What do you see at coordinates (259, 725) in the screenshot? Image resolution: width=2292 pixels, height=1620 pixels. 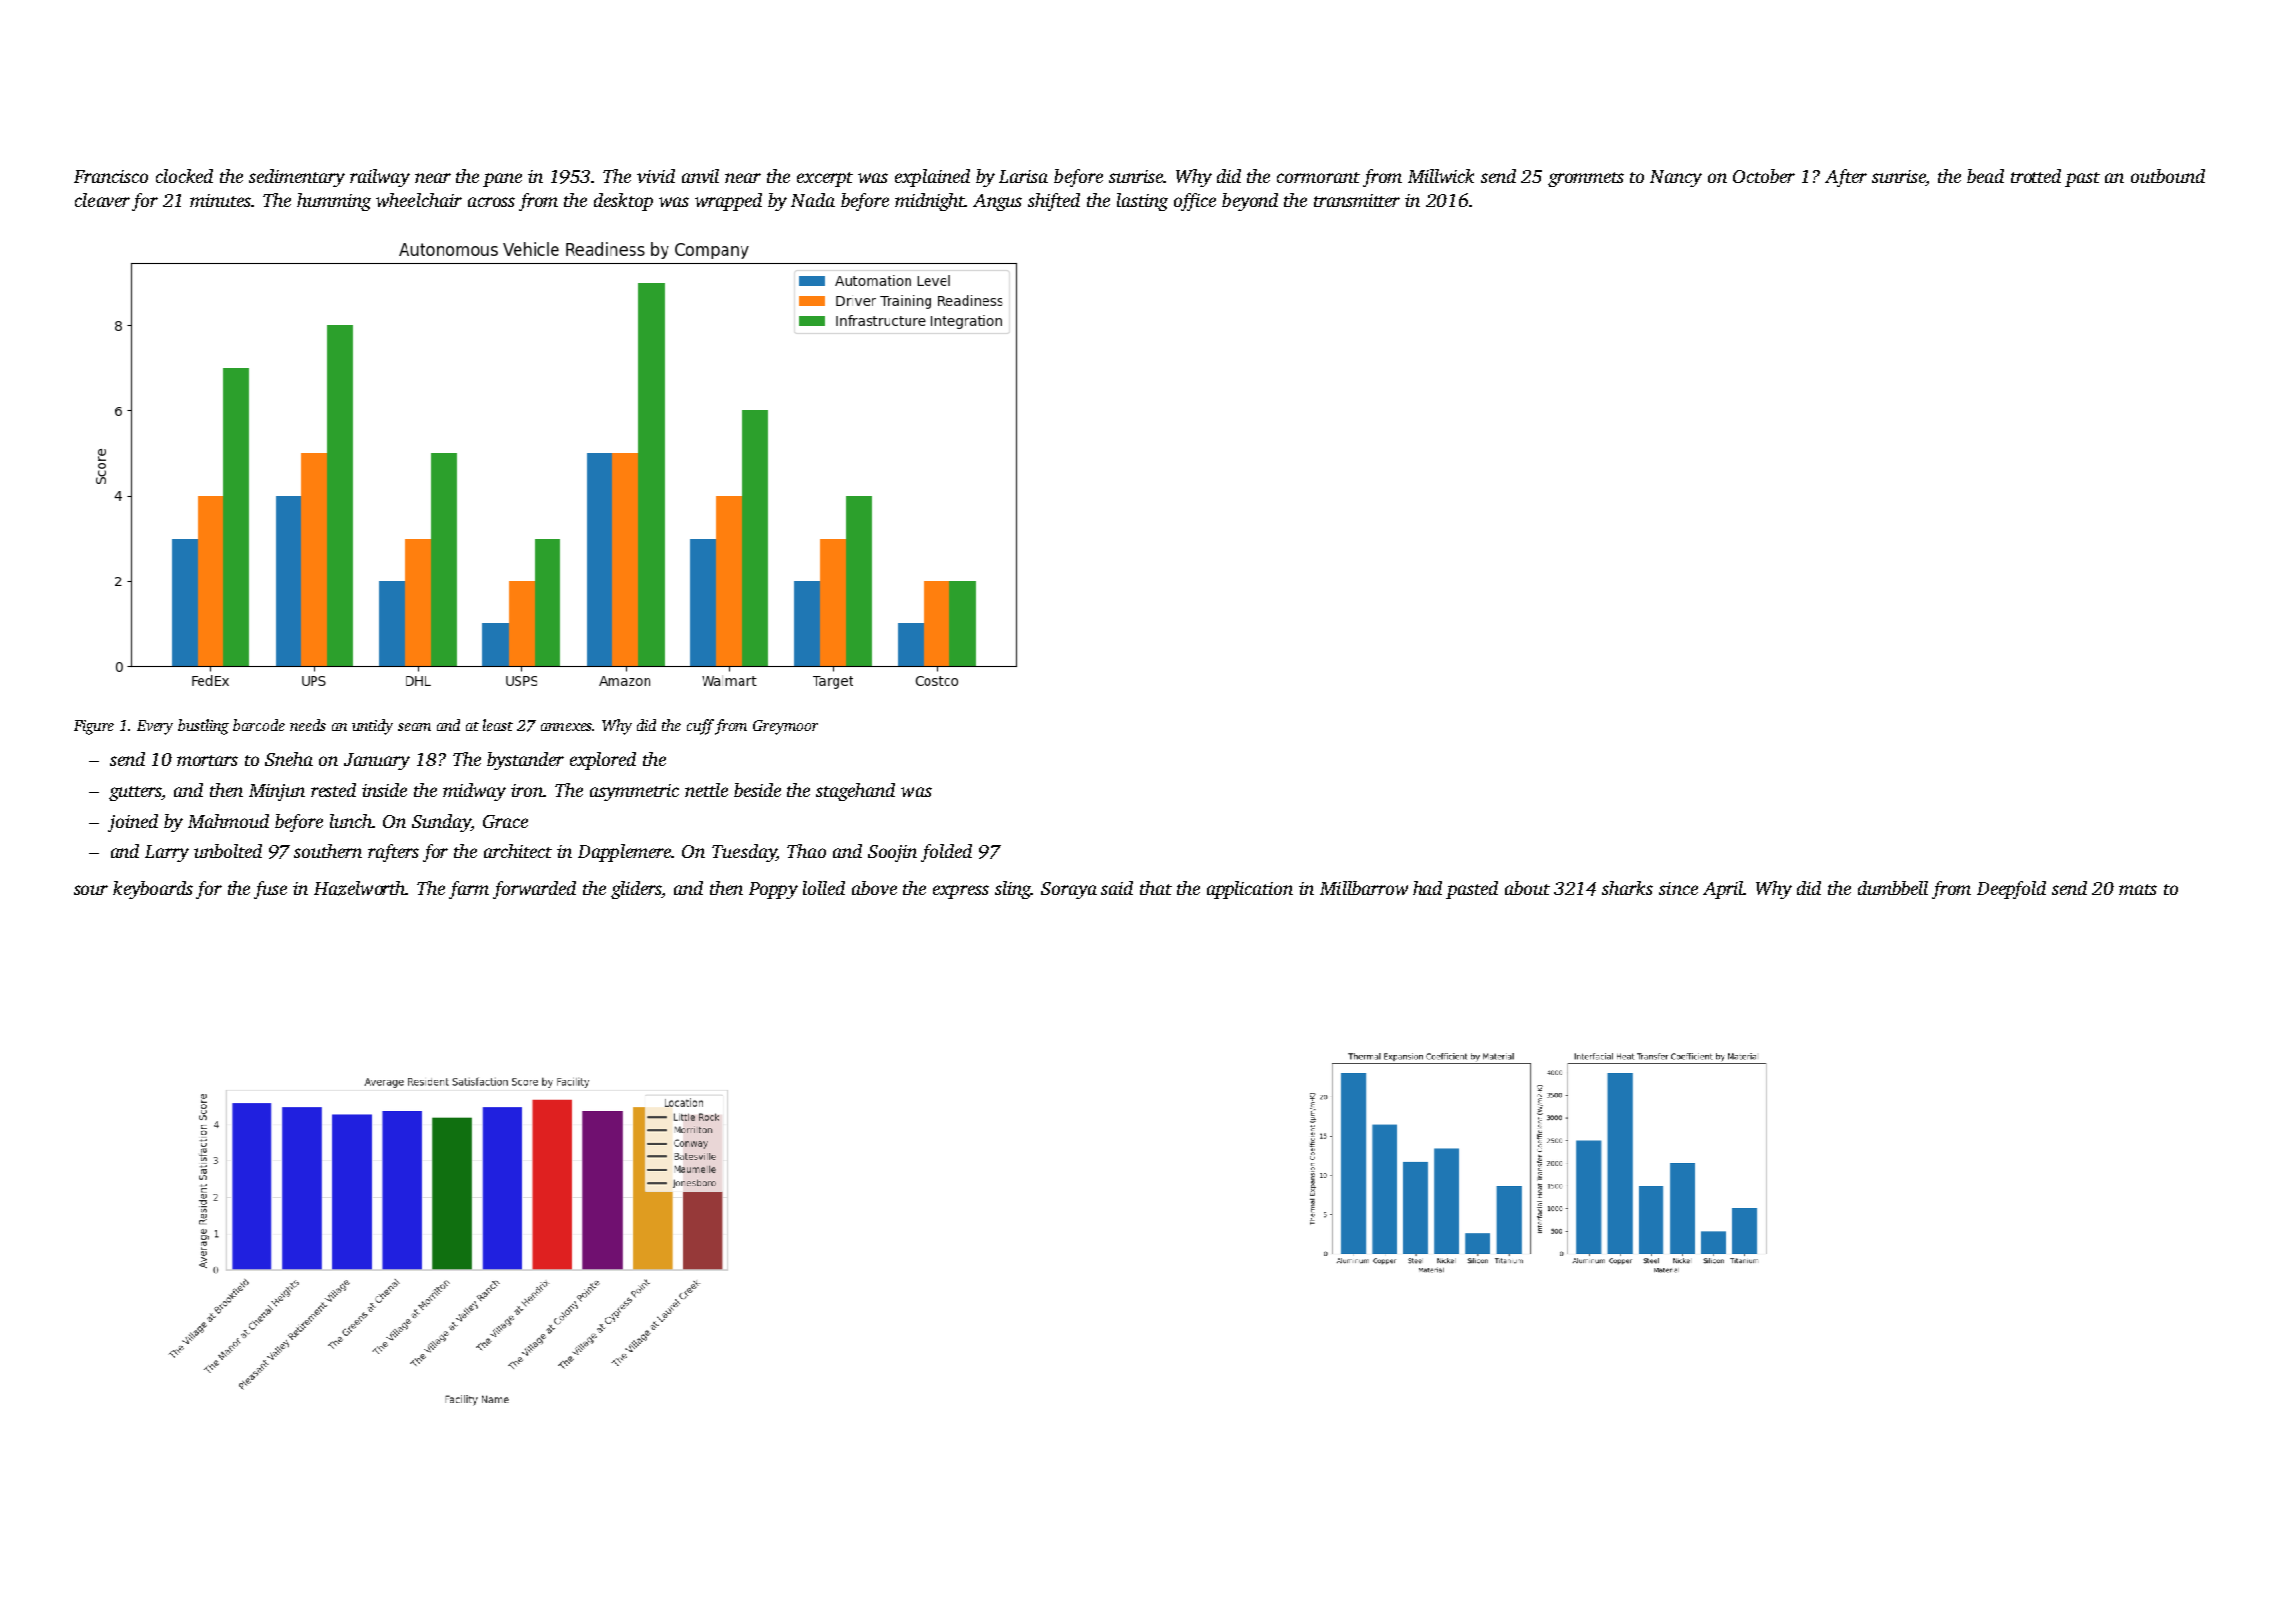 I see `barcode` at bounding box center [259, 725].
